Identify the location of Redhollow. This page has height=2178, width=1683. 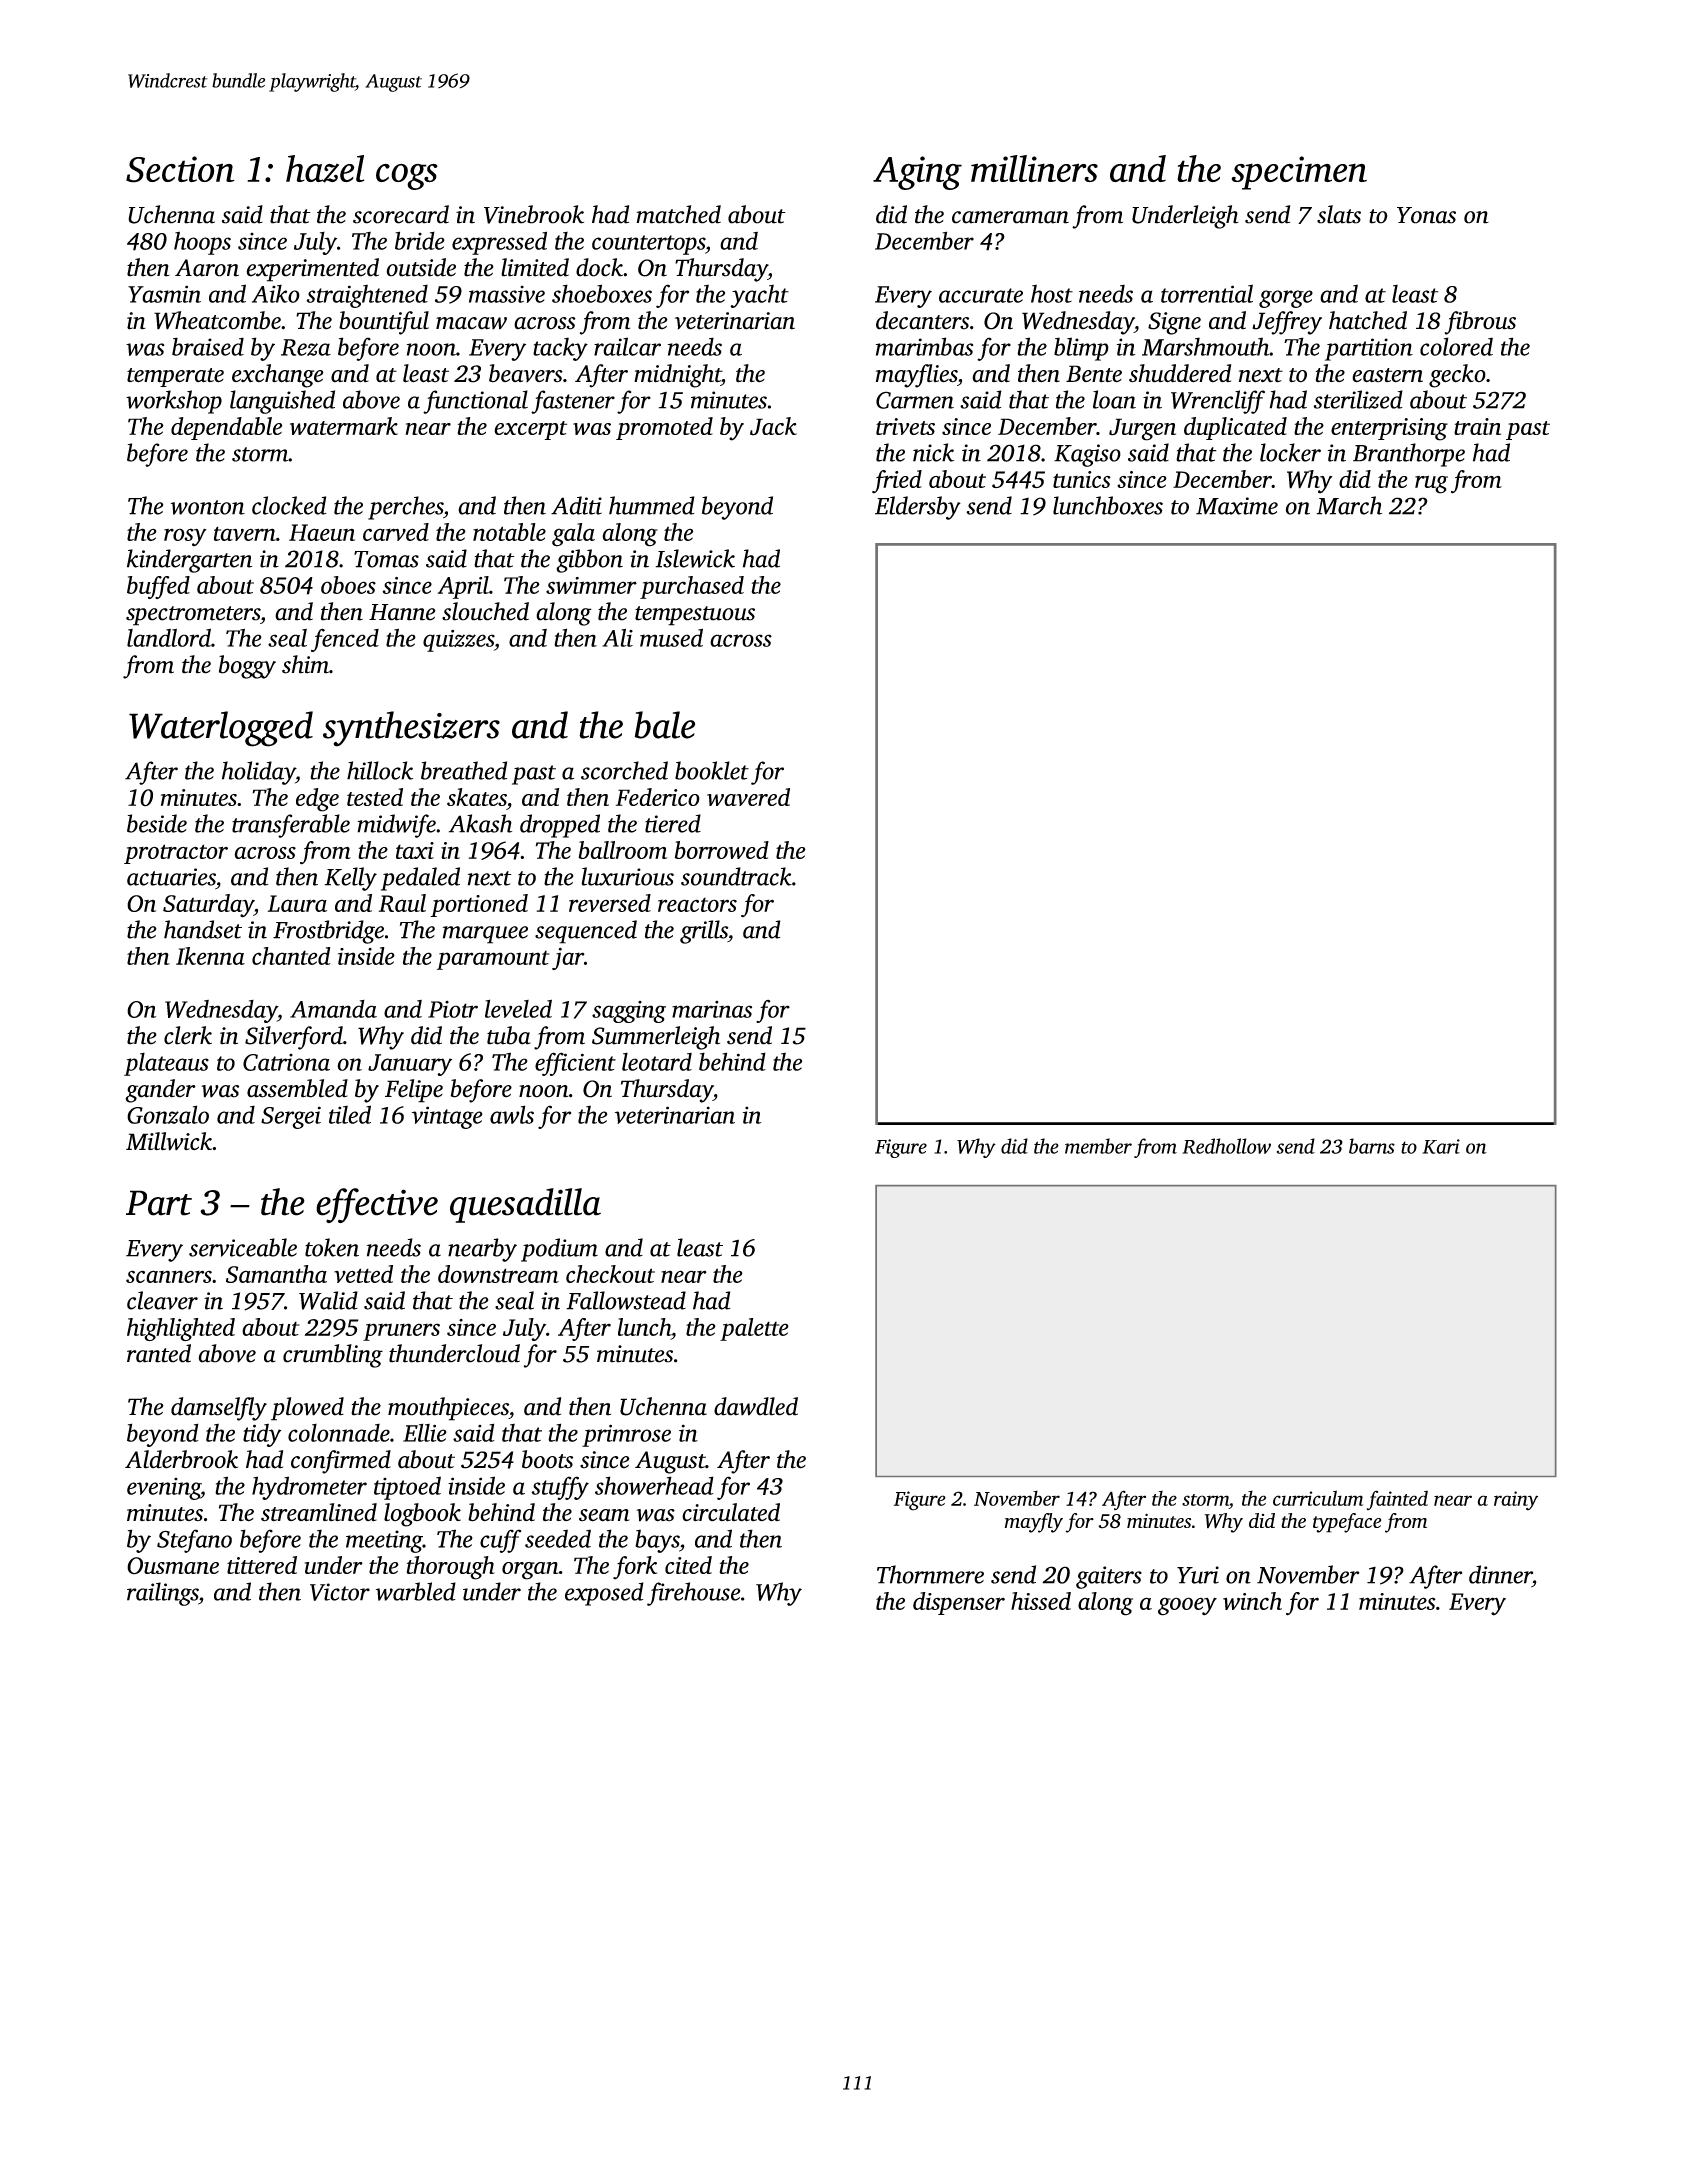
(1226, 1146).
